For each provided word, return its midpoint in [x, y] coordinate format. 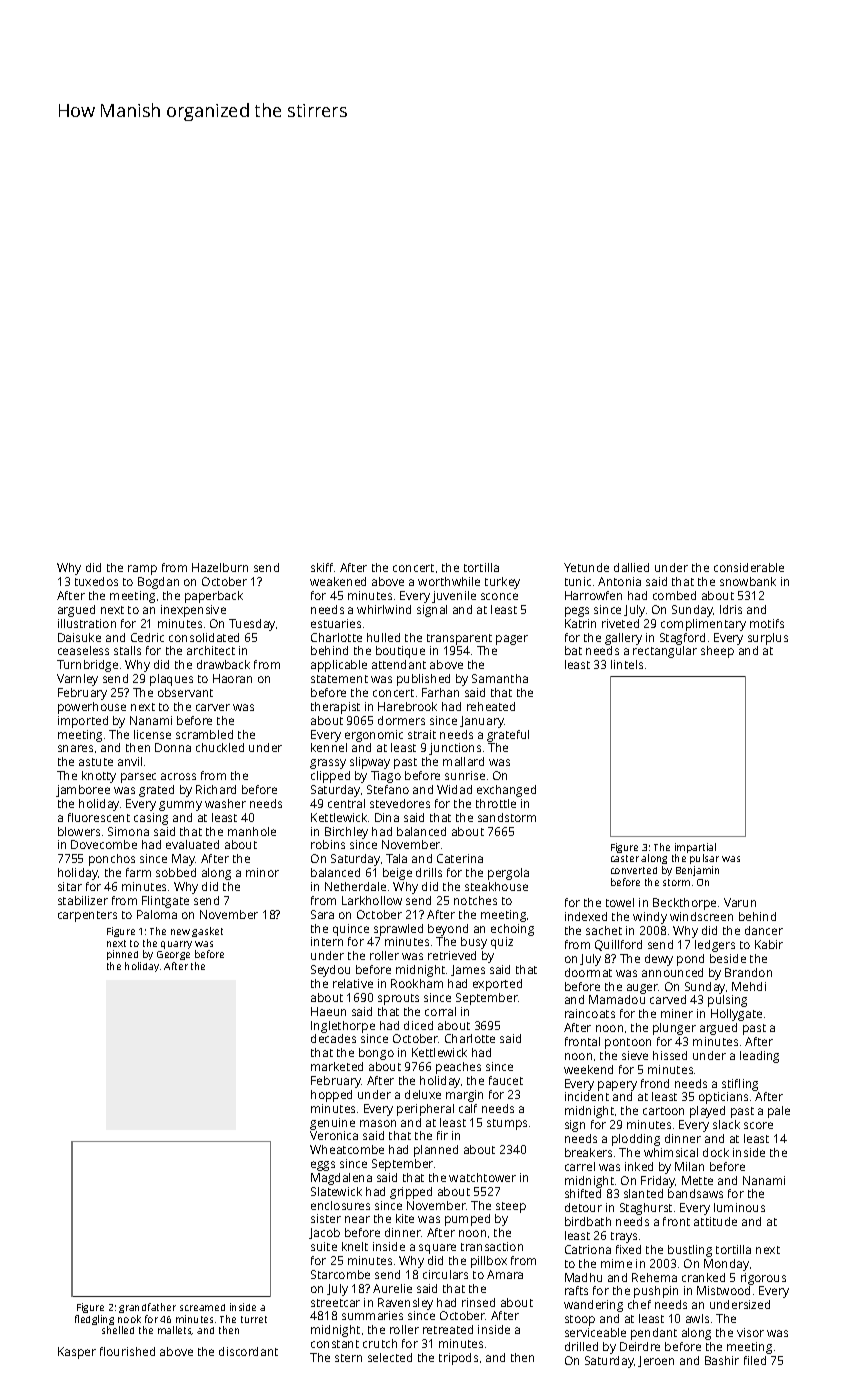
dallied [631, 567]
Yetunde [586, 567]
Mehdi [749, 986]
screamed [202, 1307]
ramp [142, 570]
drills [429, 872]
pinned [122, 955]
